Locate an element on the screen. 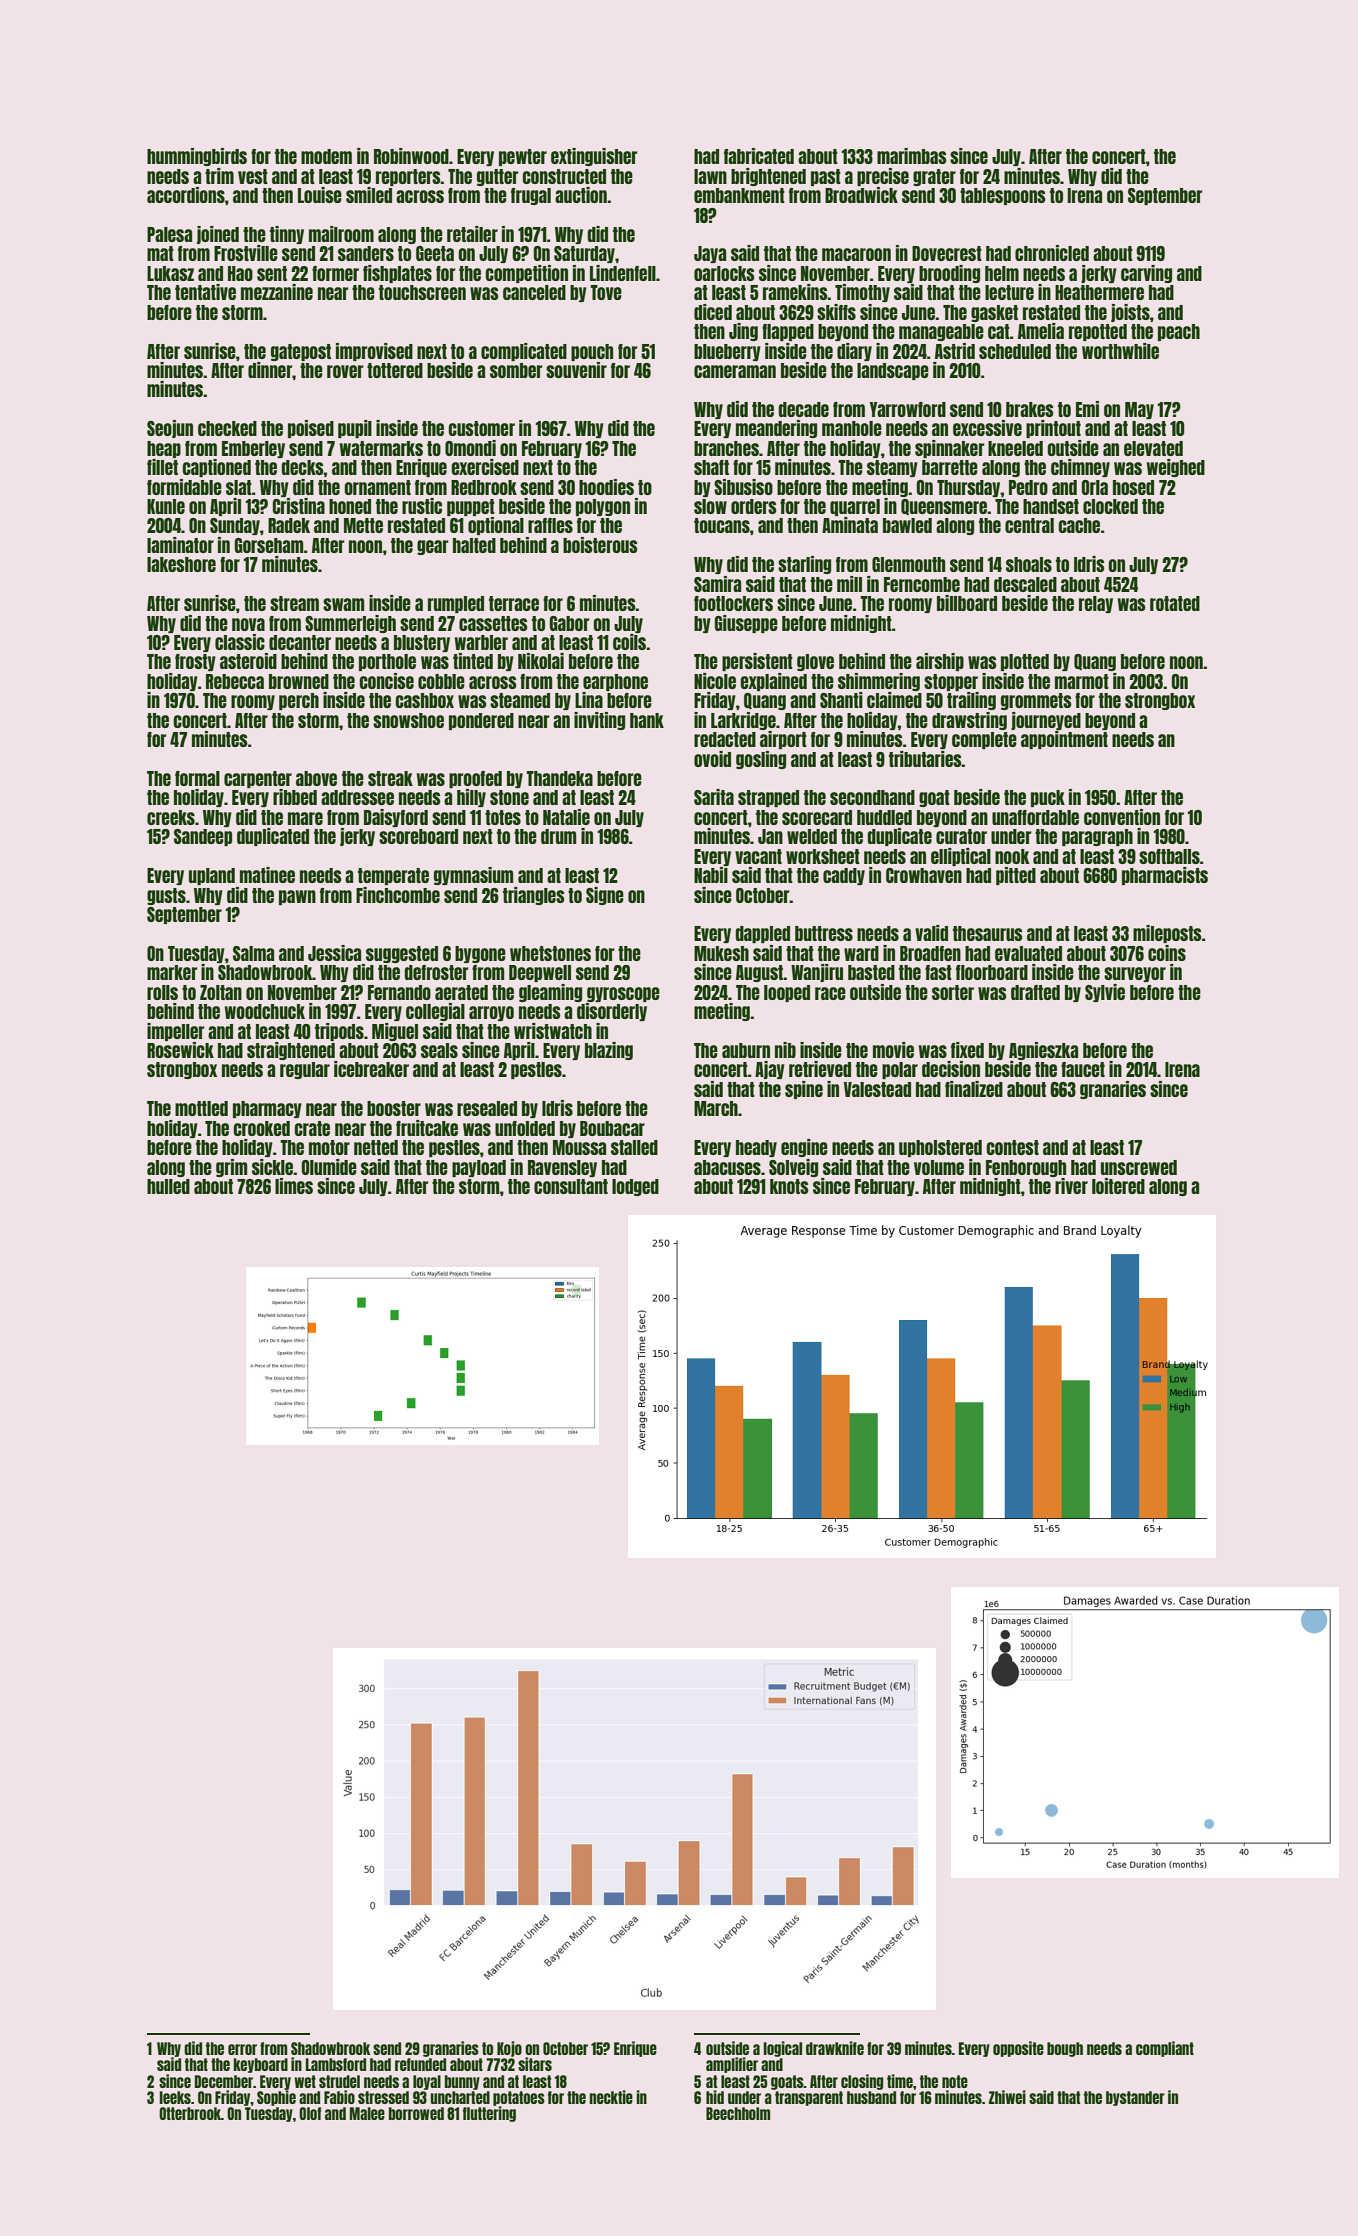 The image size is (1358, 2236). glove is located at coordinates (815, 662).
